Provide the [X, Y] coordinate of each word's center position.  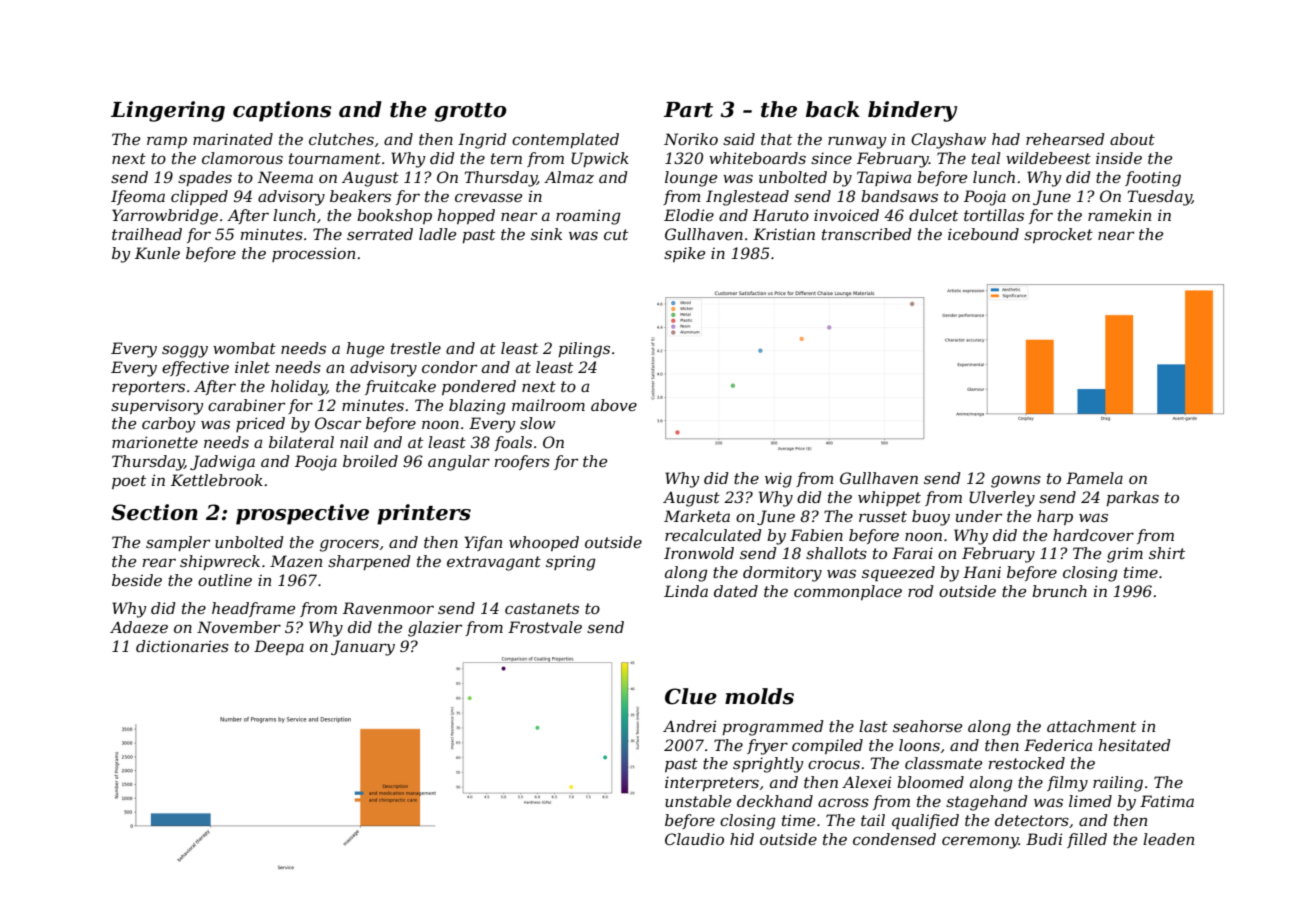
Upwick [600, 159]
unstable [698, 801]
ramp [167, 142]
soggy [185, 351]
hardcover [1093, 535]
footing [1153, 179]
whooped [544, 543]
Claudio [694, 839]
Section [154, 512]
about [1132, 139]
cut [616, 234]
